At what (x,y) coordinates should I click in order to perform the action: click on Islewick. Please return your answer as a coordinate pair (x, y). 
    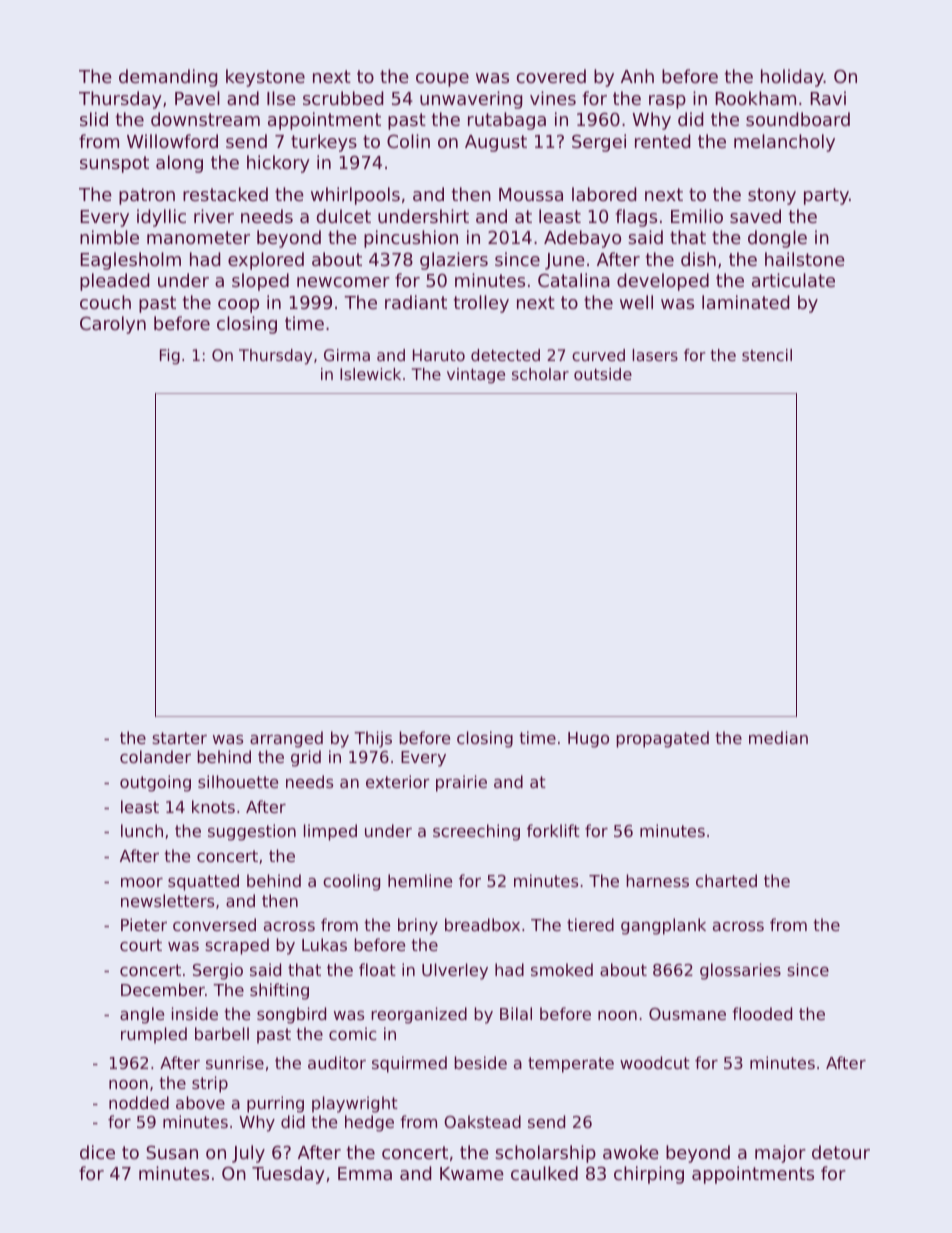
    Looking at the image, I should click on (370, 374).
